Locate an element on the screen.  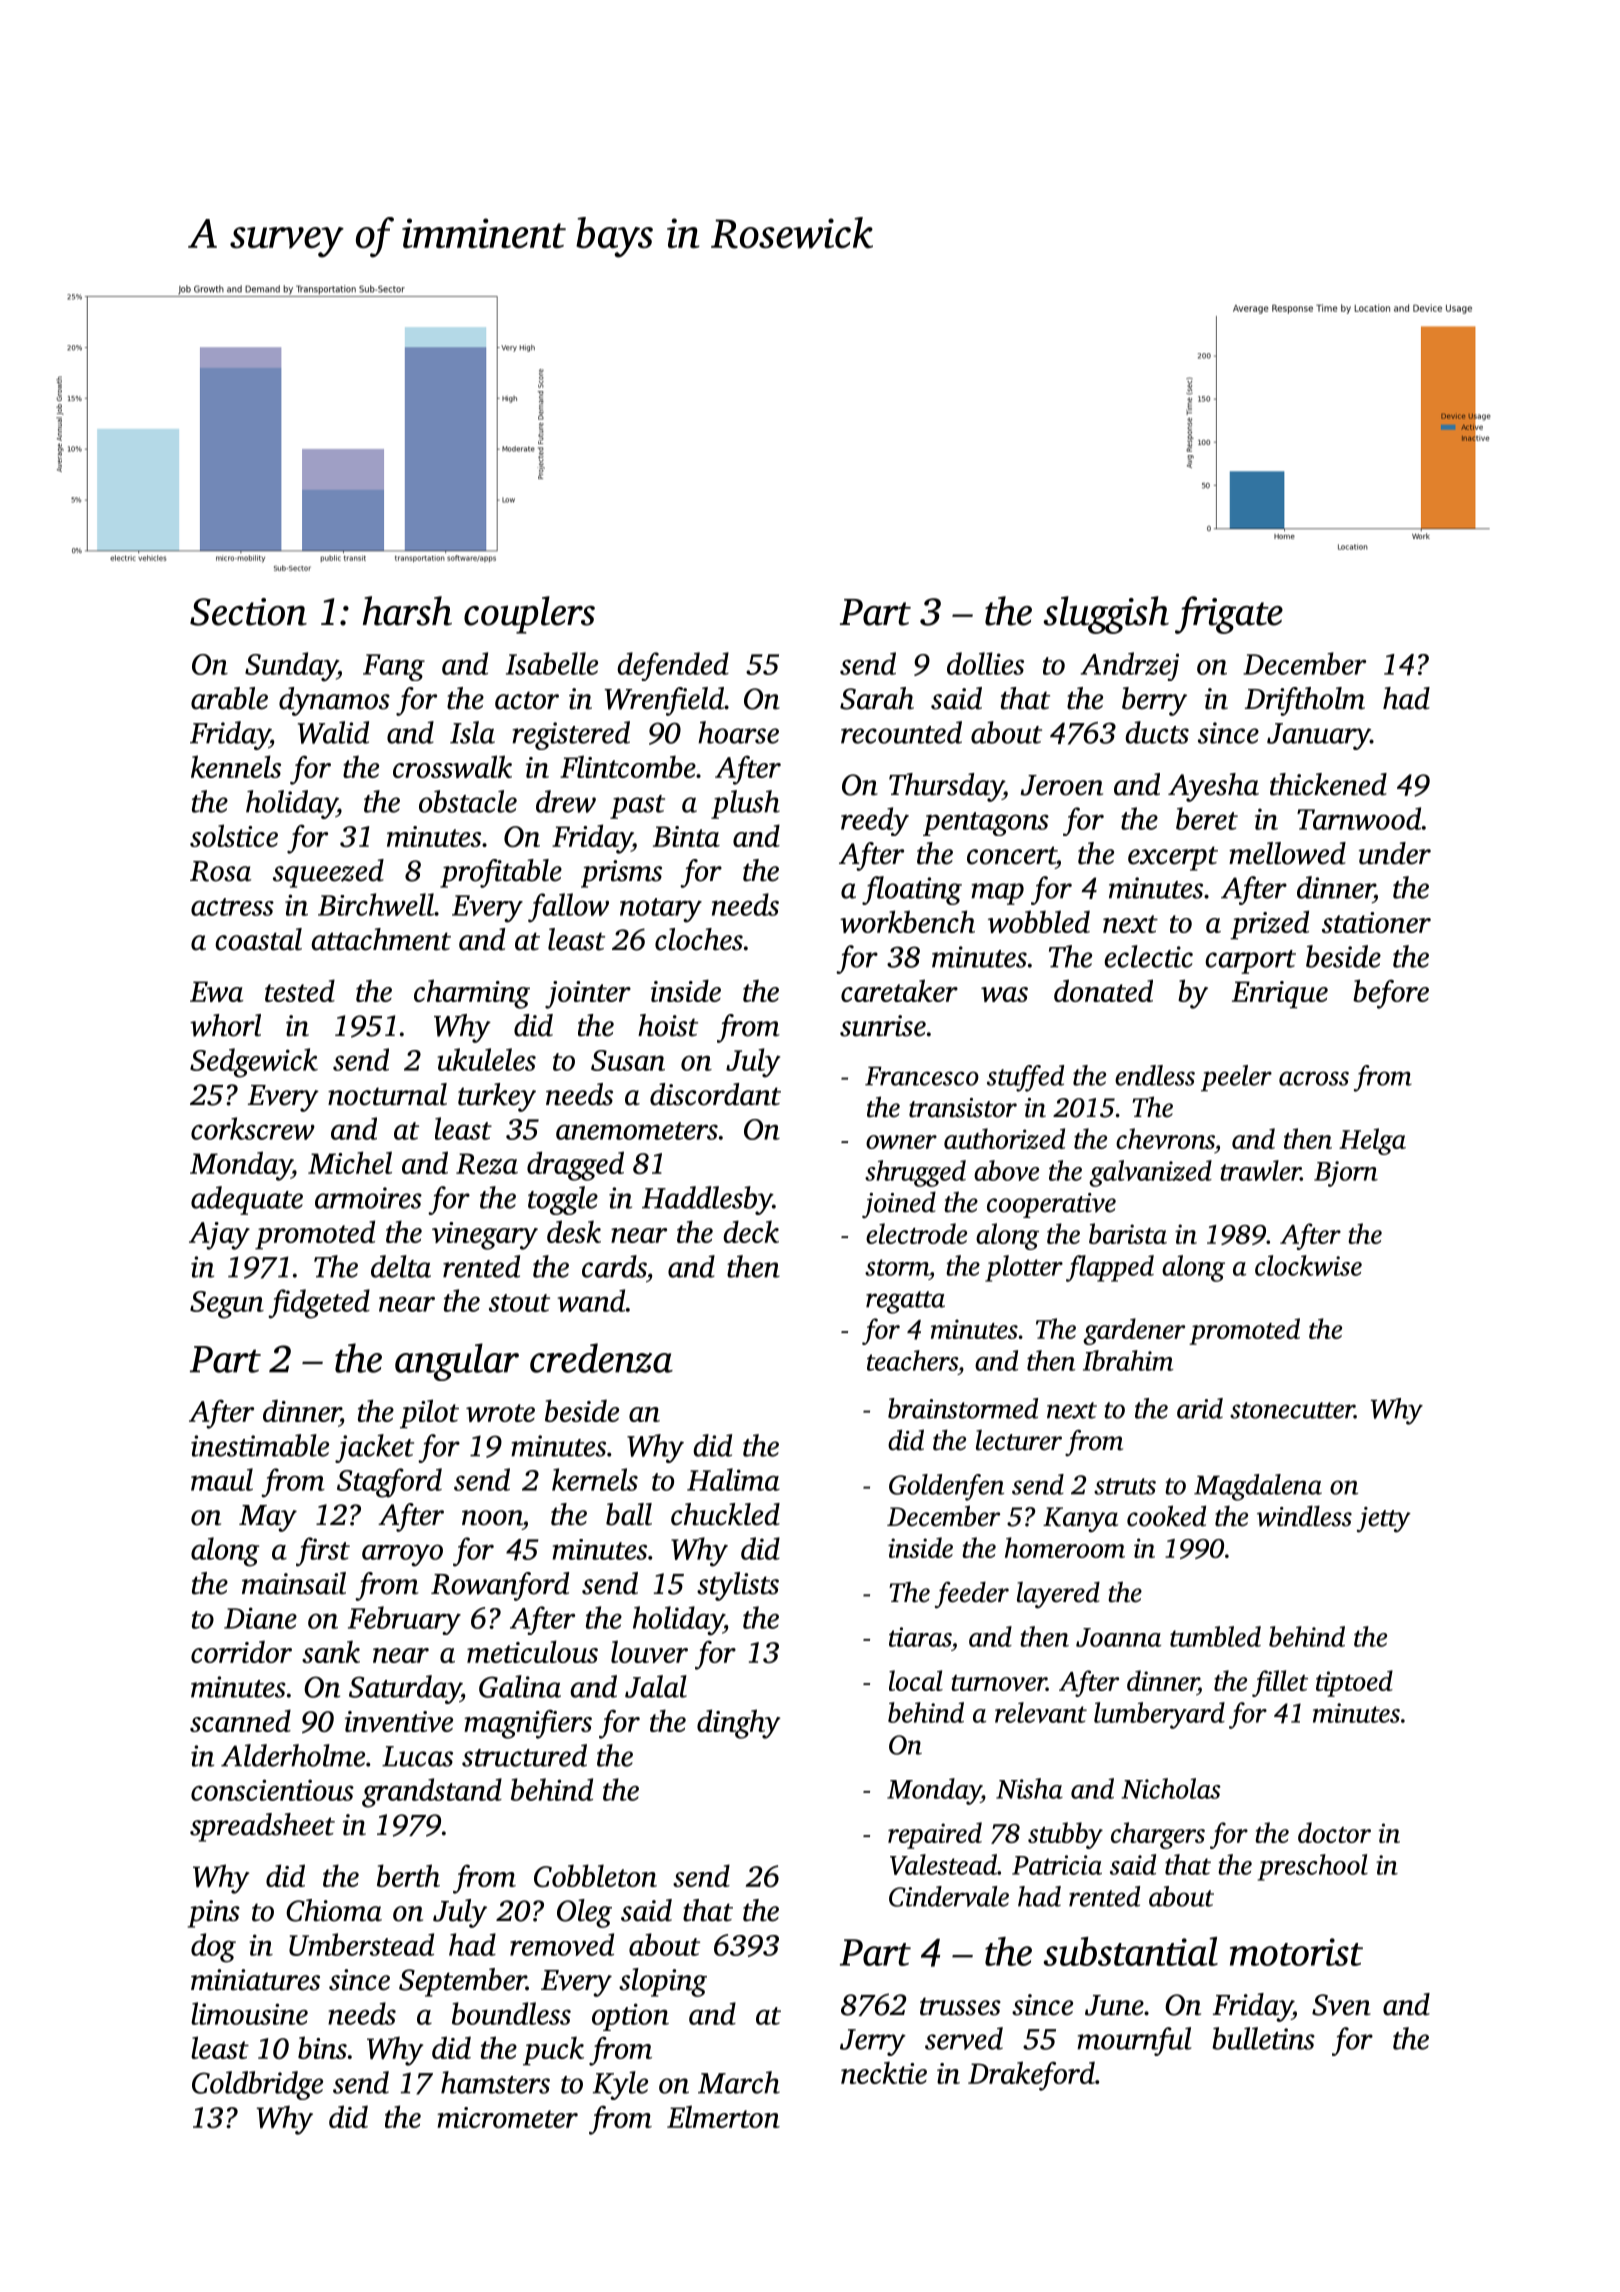
jetty is located at coordinates (1384, 1520).
